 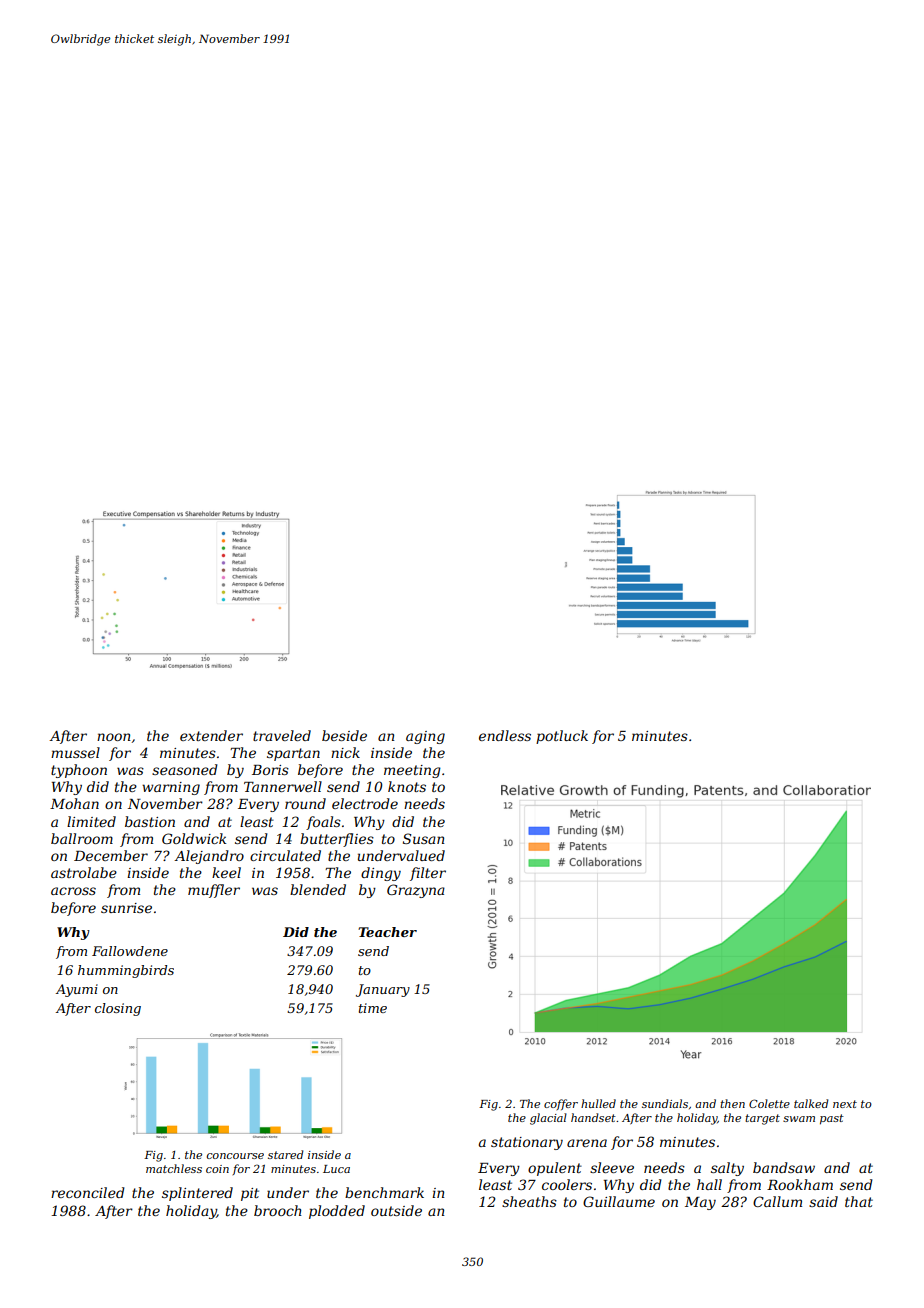 What do you see at coordinates (562, 737) in the document?
I see `potluck` at bounding box center [562, 737].
